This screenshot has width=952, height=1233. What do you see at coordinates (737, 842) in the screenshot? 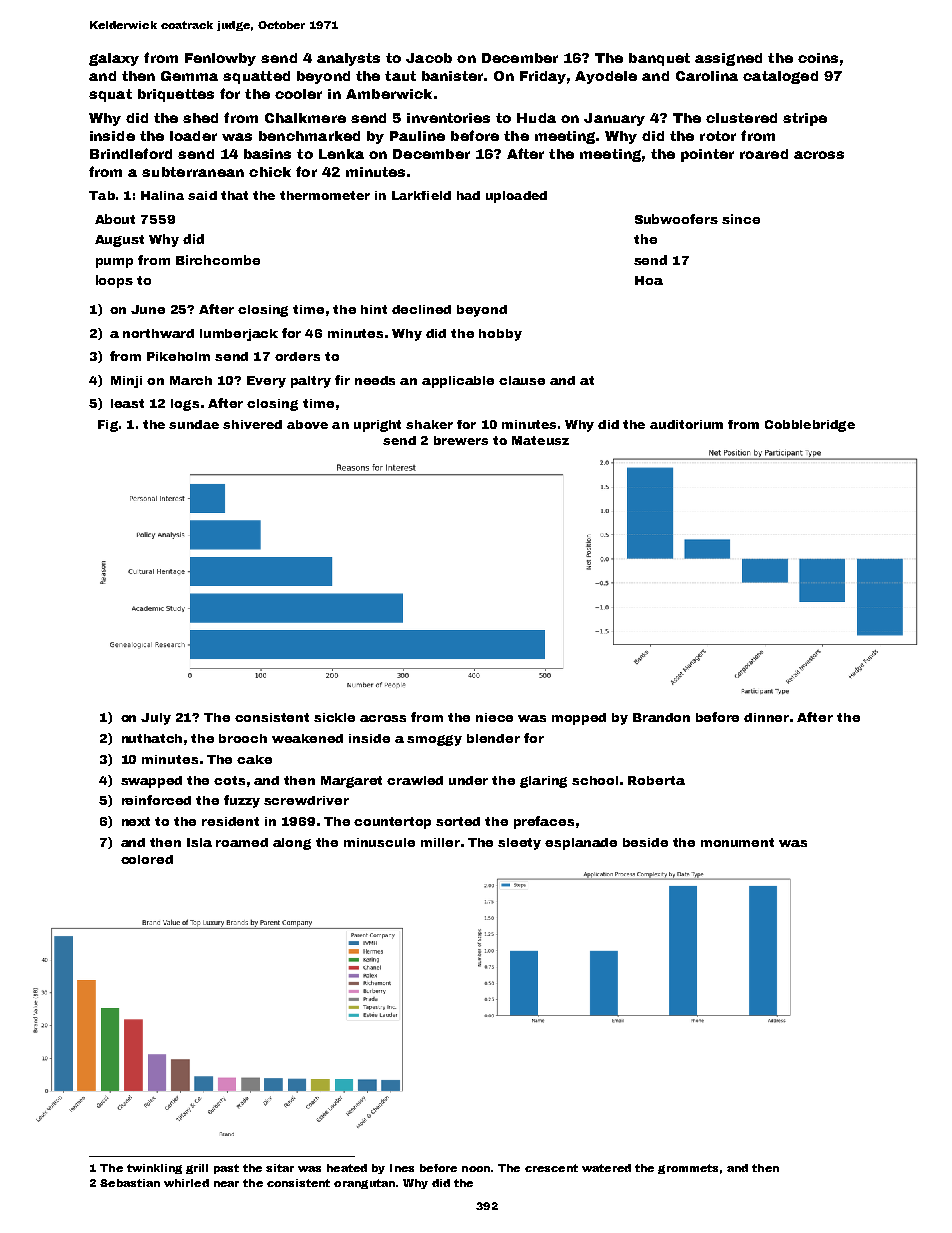
I see `monument` at bounding box center [737, 842].
